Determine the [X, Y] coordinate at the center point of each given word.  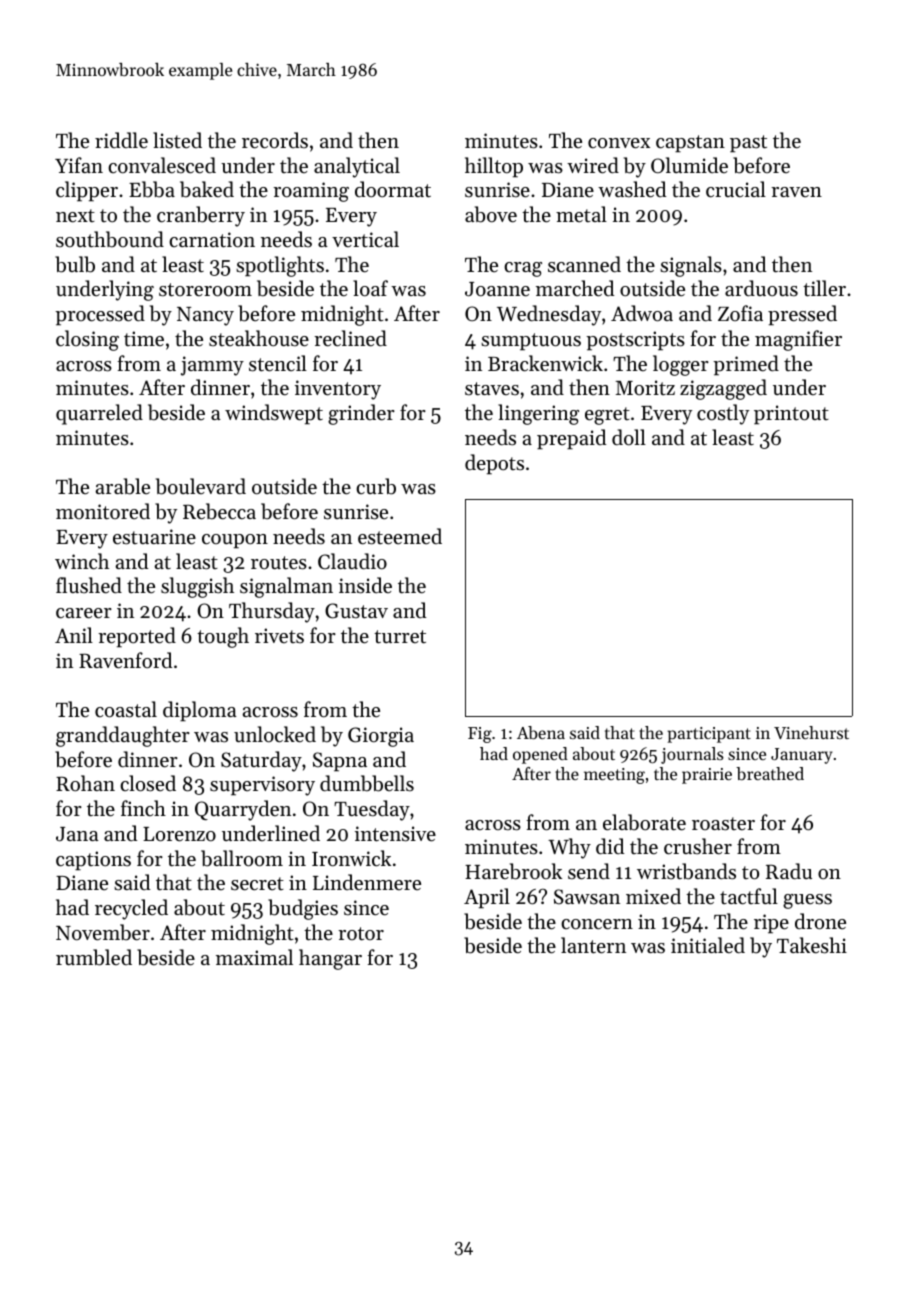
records [275, 140]
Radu [789, 871]
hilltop [494, 167]
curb [376, 486]
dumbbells [367, 783]
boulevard [201, 486]
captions [93, 861]
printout [791, 415]
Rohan [85, 783]
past [748, 144]
